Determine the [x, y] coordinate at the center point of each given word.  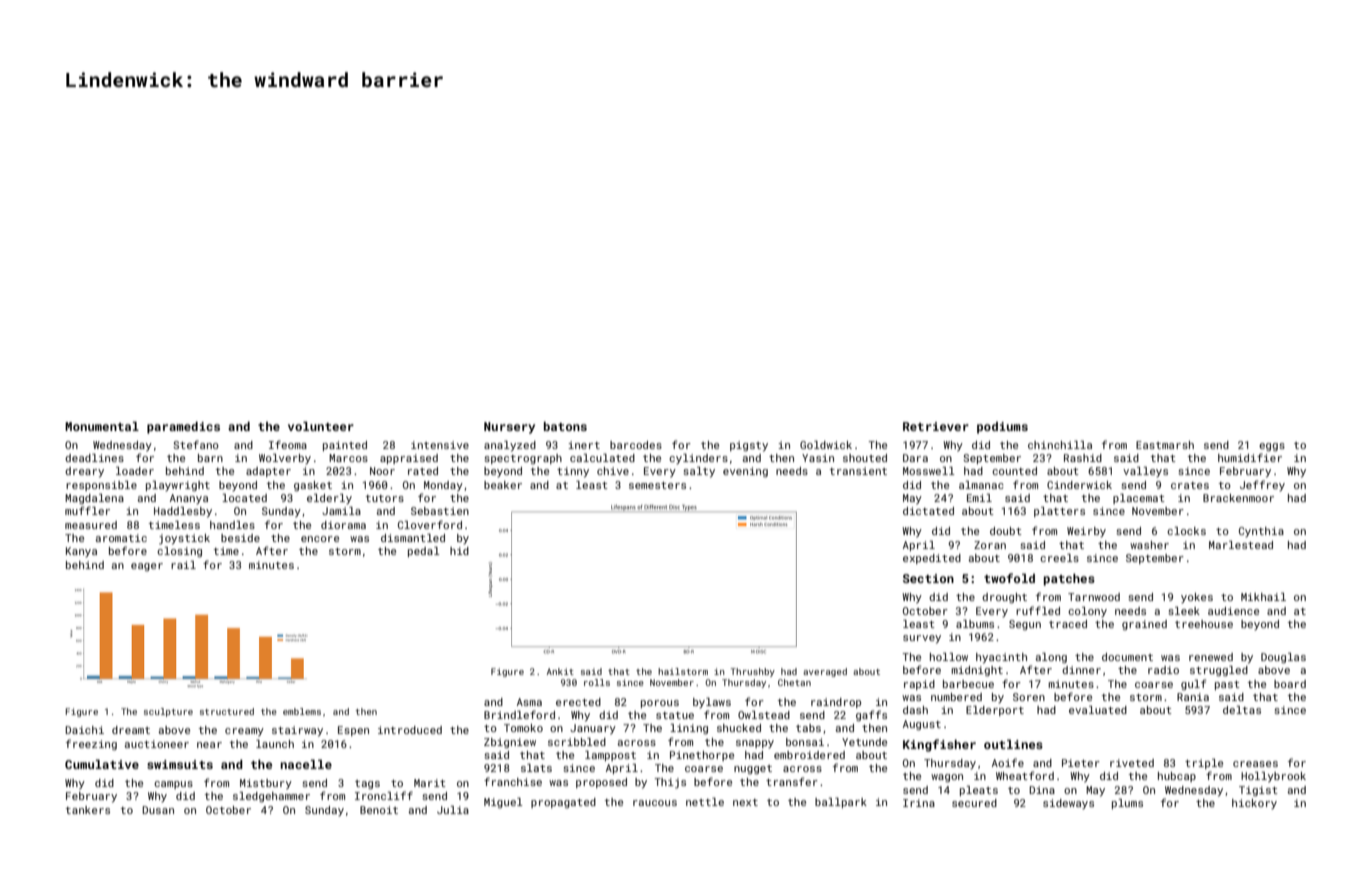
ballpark [841, 803]
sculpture [168, 712]
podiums [1002, 428]
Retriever [936, 426]
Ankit [560, 671]
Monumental [102, 426]
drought [1004, 598]
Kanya [81, 552]
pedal [424, 552]
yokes [1197, 598]
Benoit [379, 810]
